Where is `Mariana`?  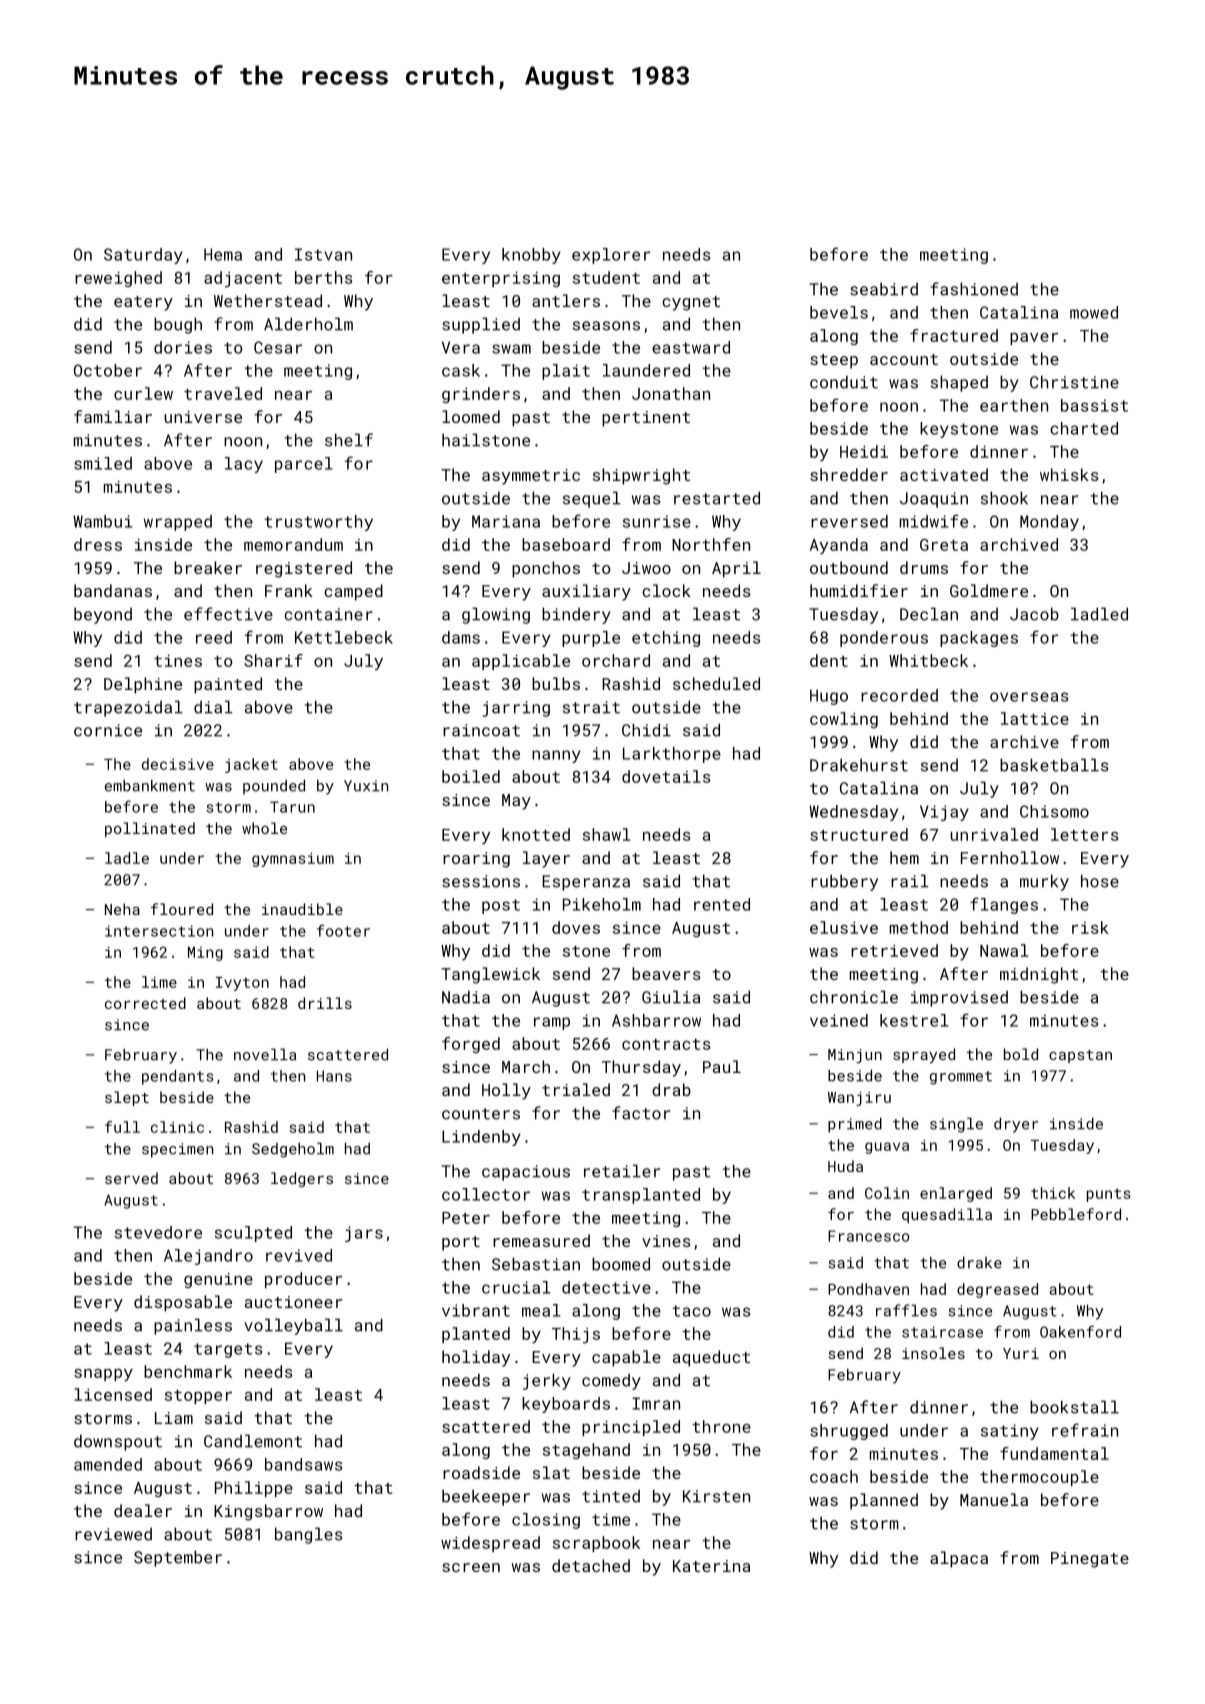 Mariana is located at coordinates (506, 521).
